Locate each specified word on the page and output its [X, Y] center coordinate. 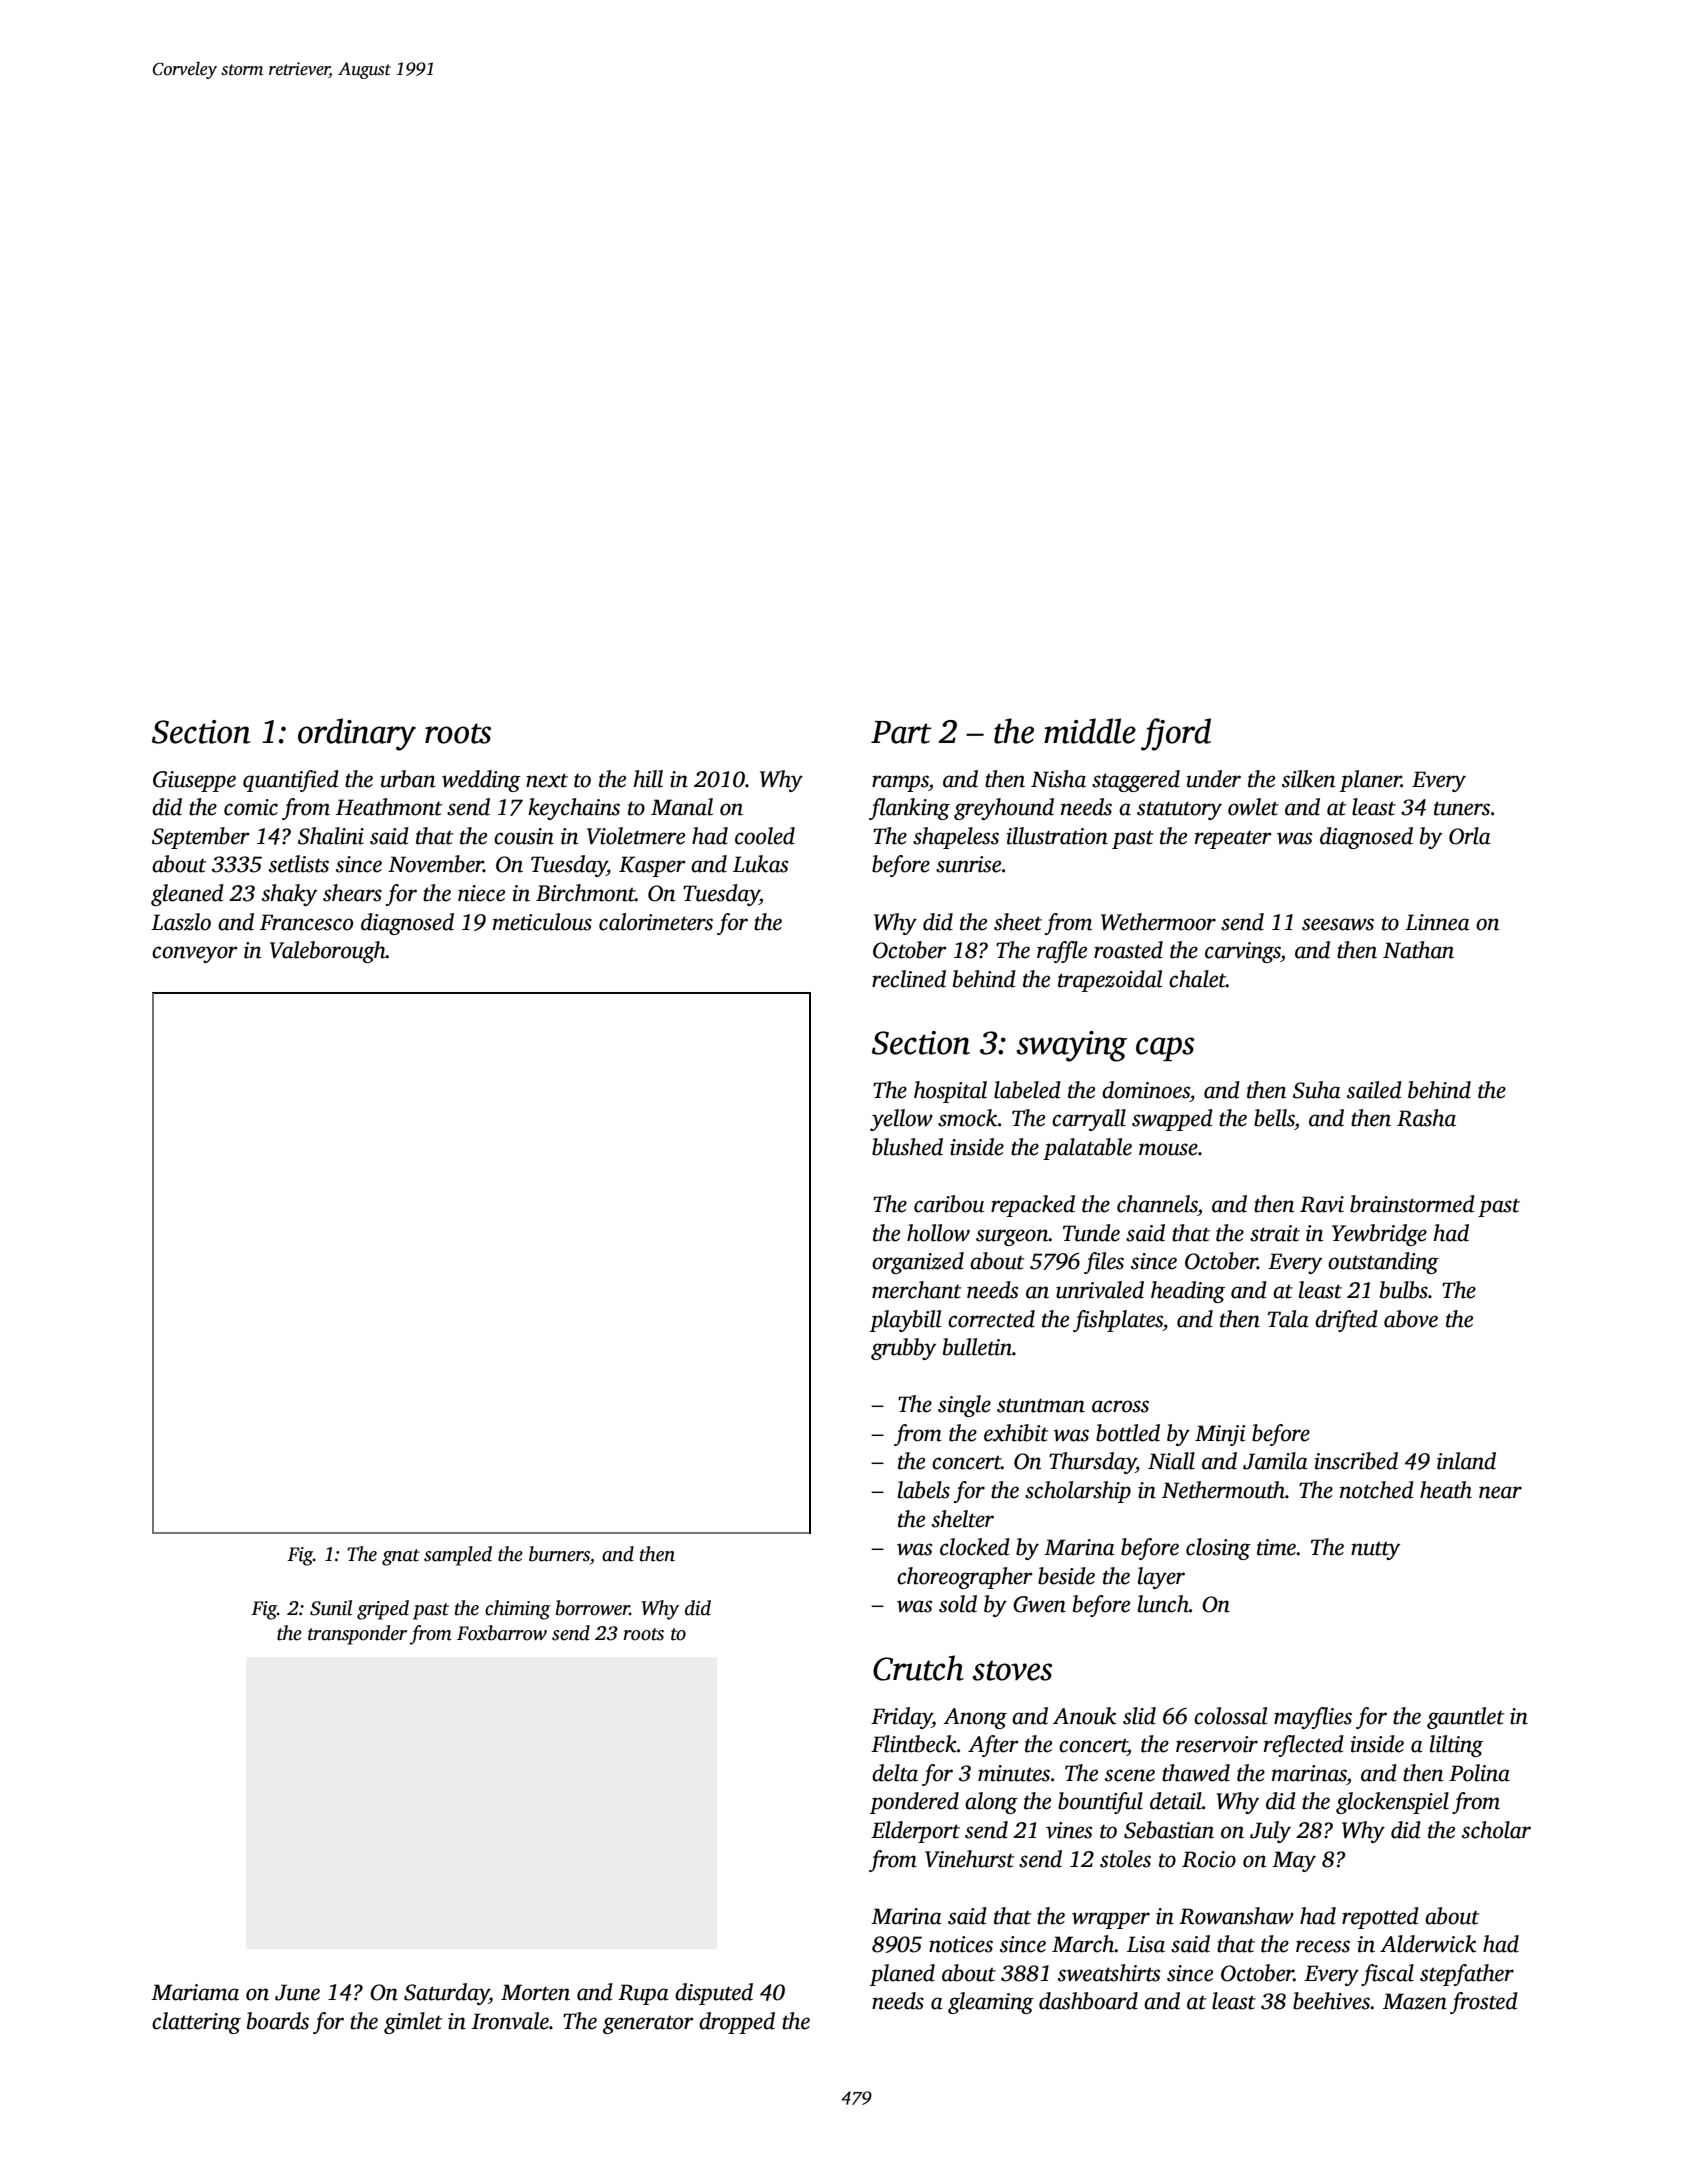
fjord [1176, 734]
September [201, 838]
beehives [1331, 2001]
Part [901, 732]
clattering [196, 2023]
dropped [737, 2023]
